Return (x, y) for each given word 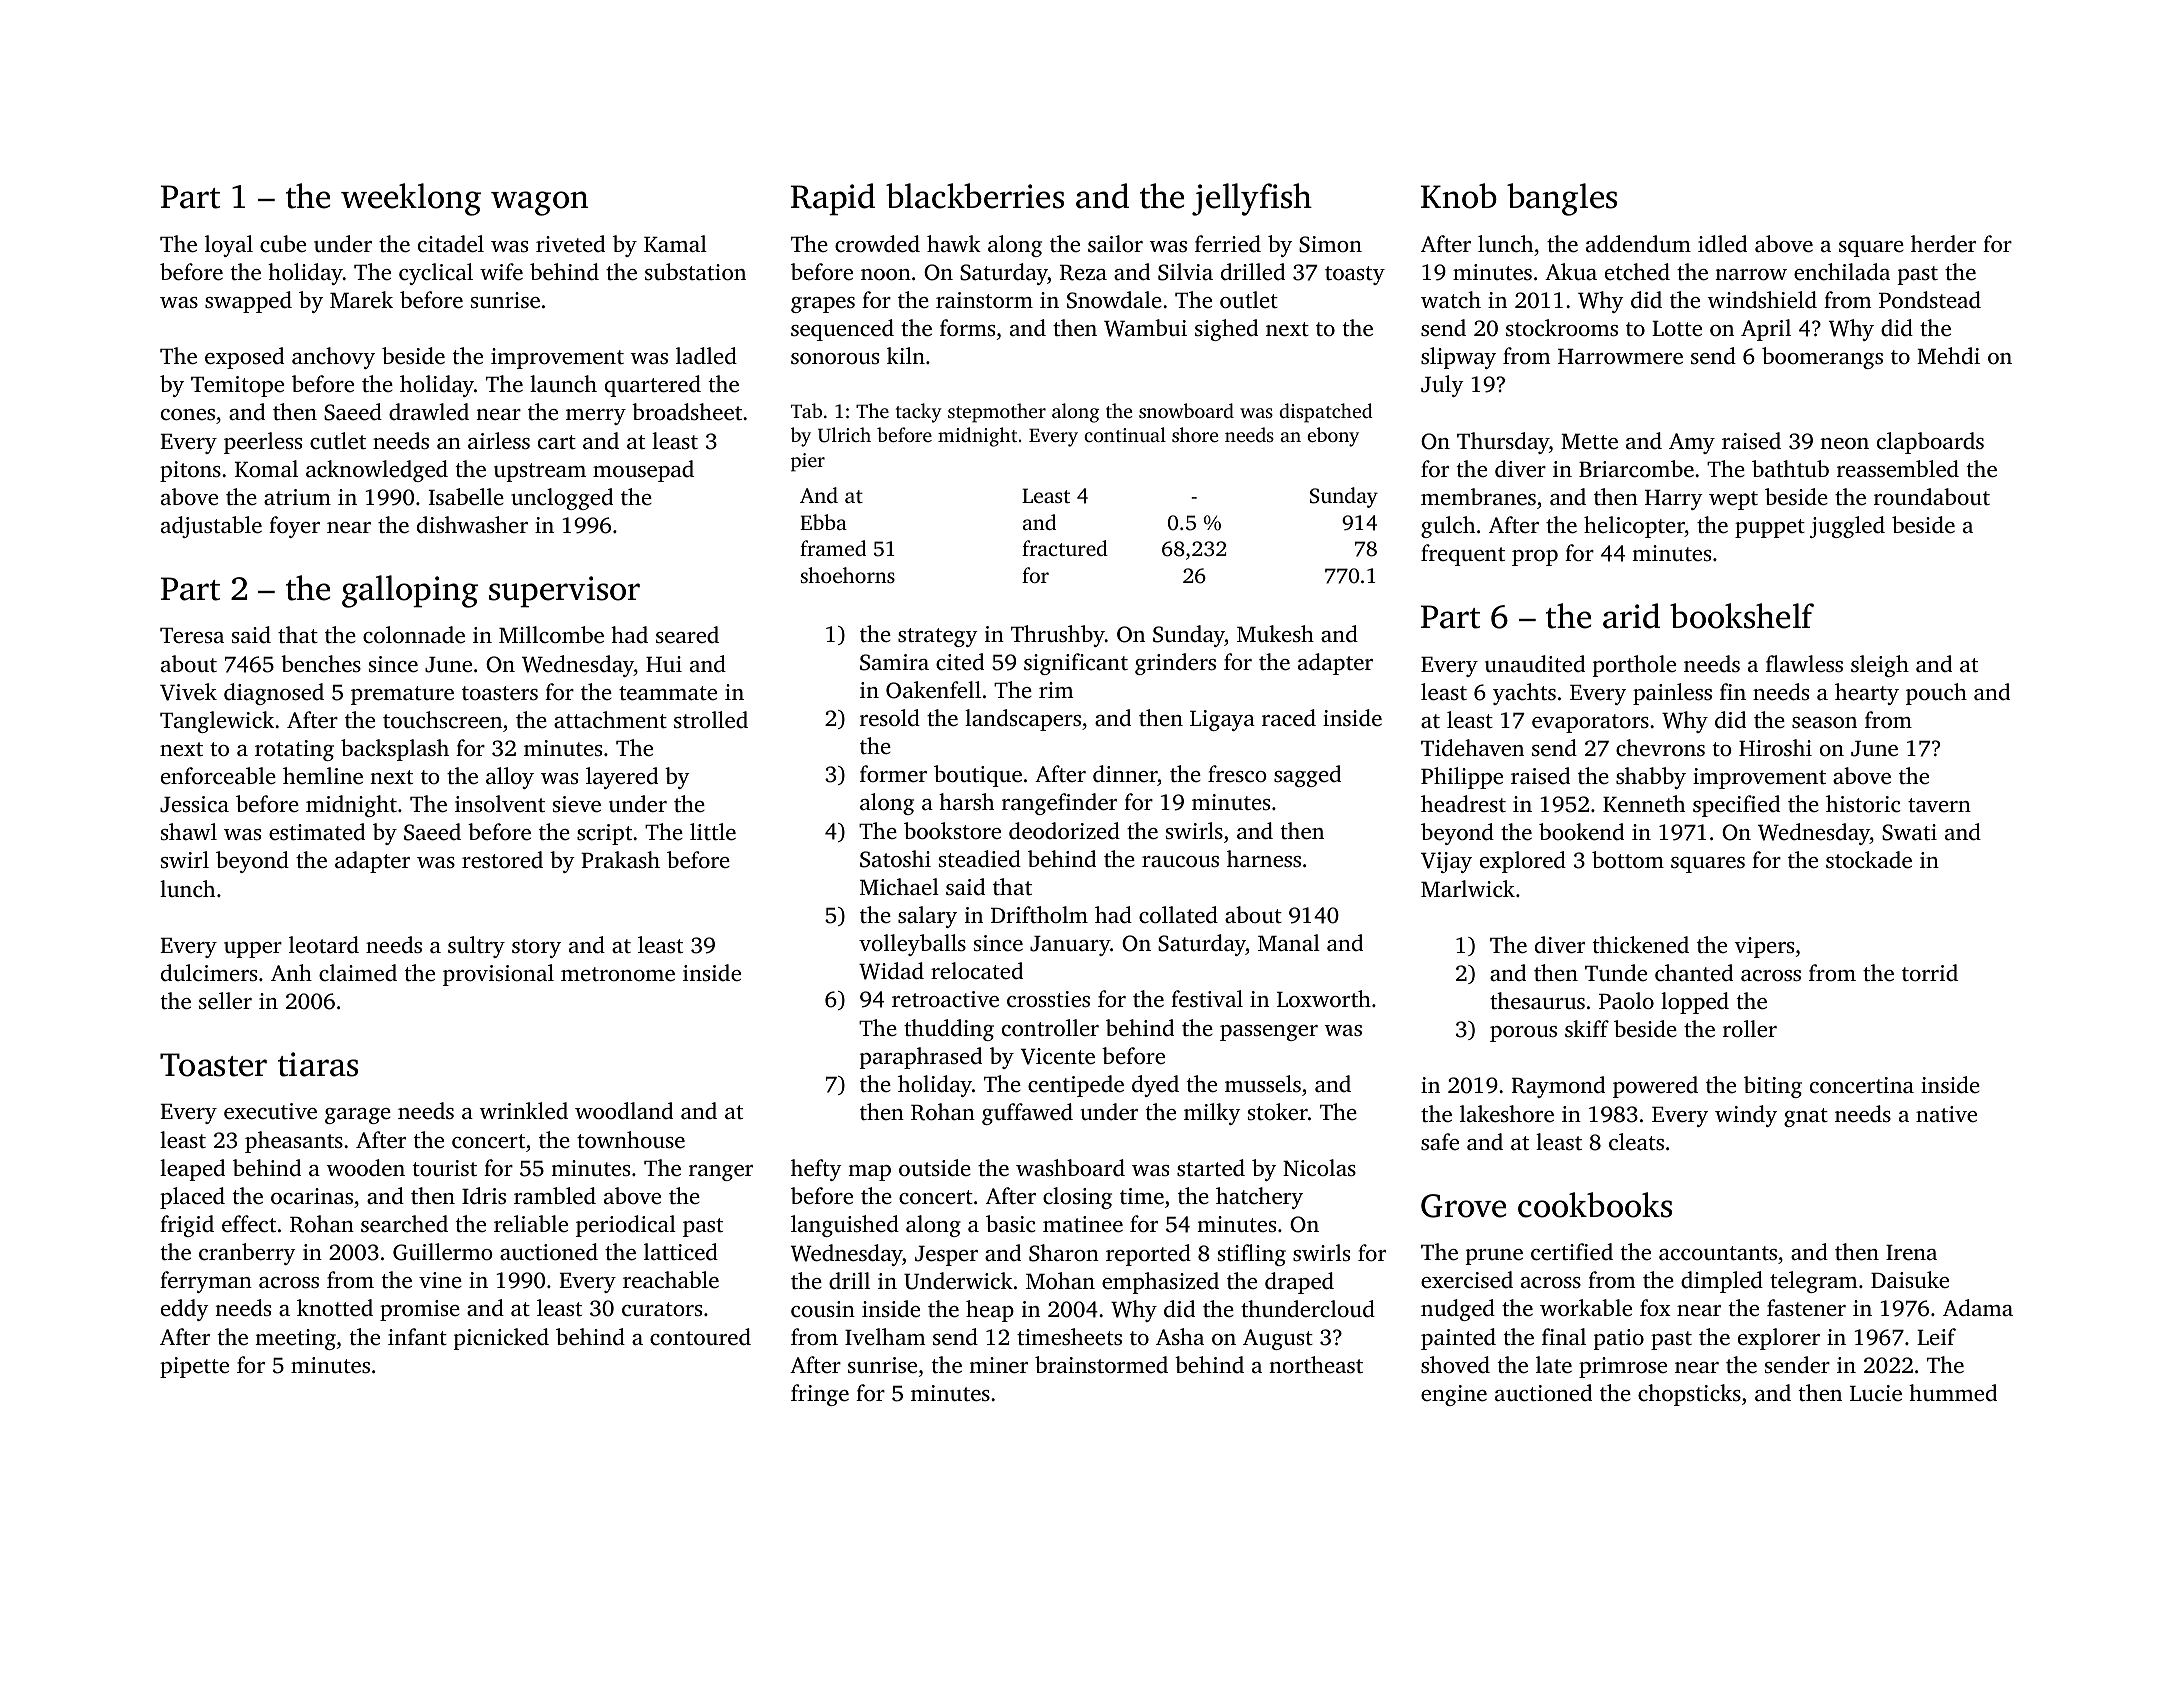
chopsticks (1689, 1395)
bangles (1562, 199)
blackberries (975, 196)
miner (998, 1365)
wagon (539, 203)
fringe (820, 1395)
